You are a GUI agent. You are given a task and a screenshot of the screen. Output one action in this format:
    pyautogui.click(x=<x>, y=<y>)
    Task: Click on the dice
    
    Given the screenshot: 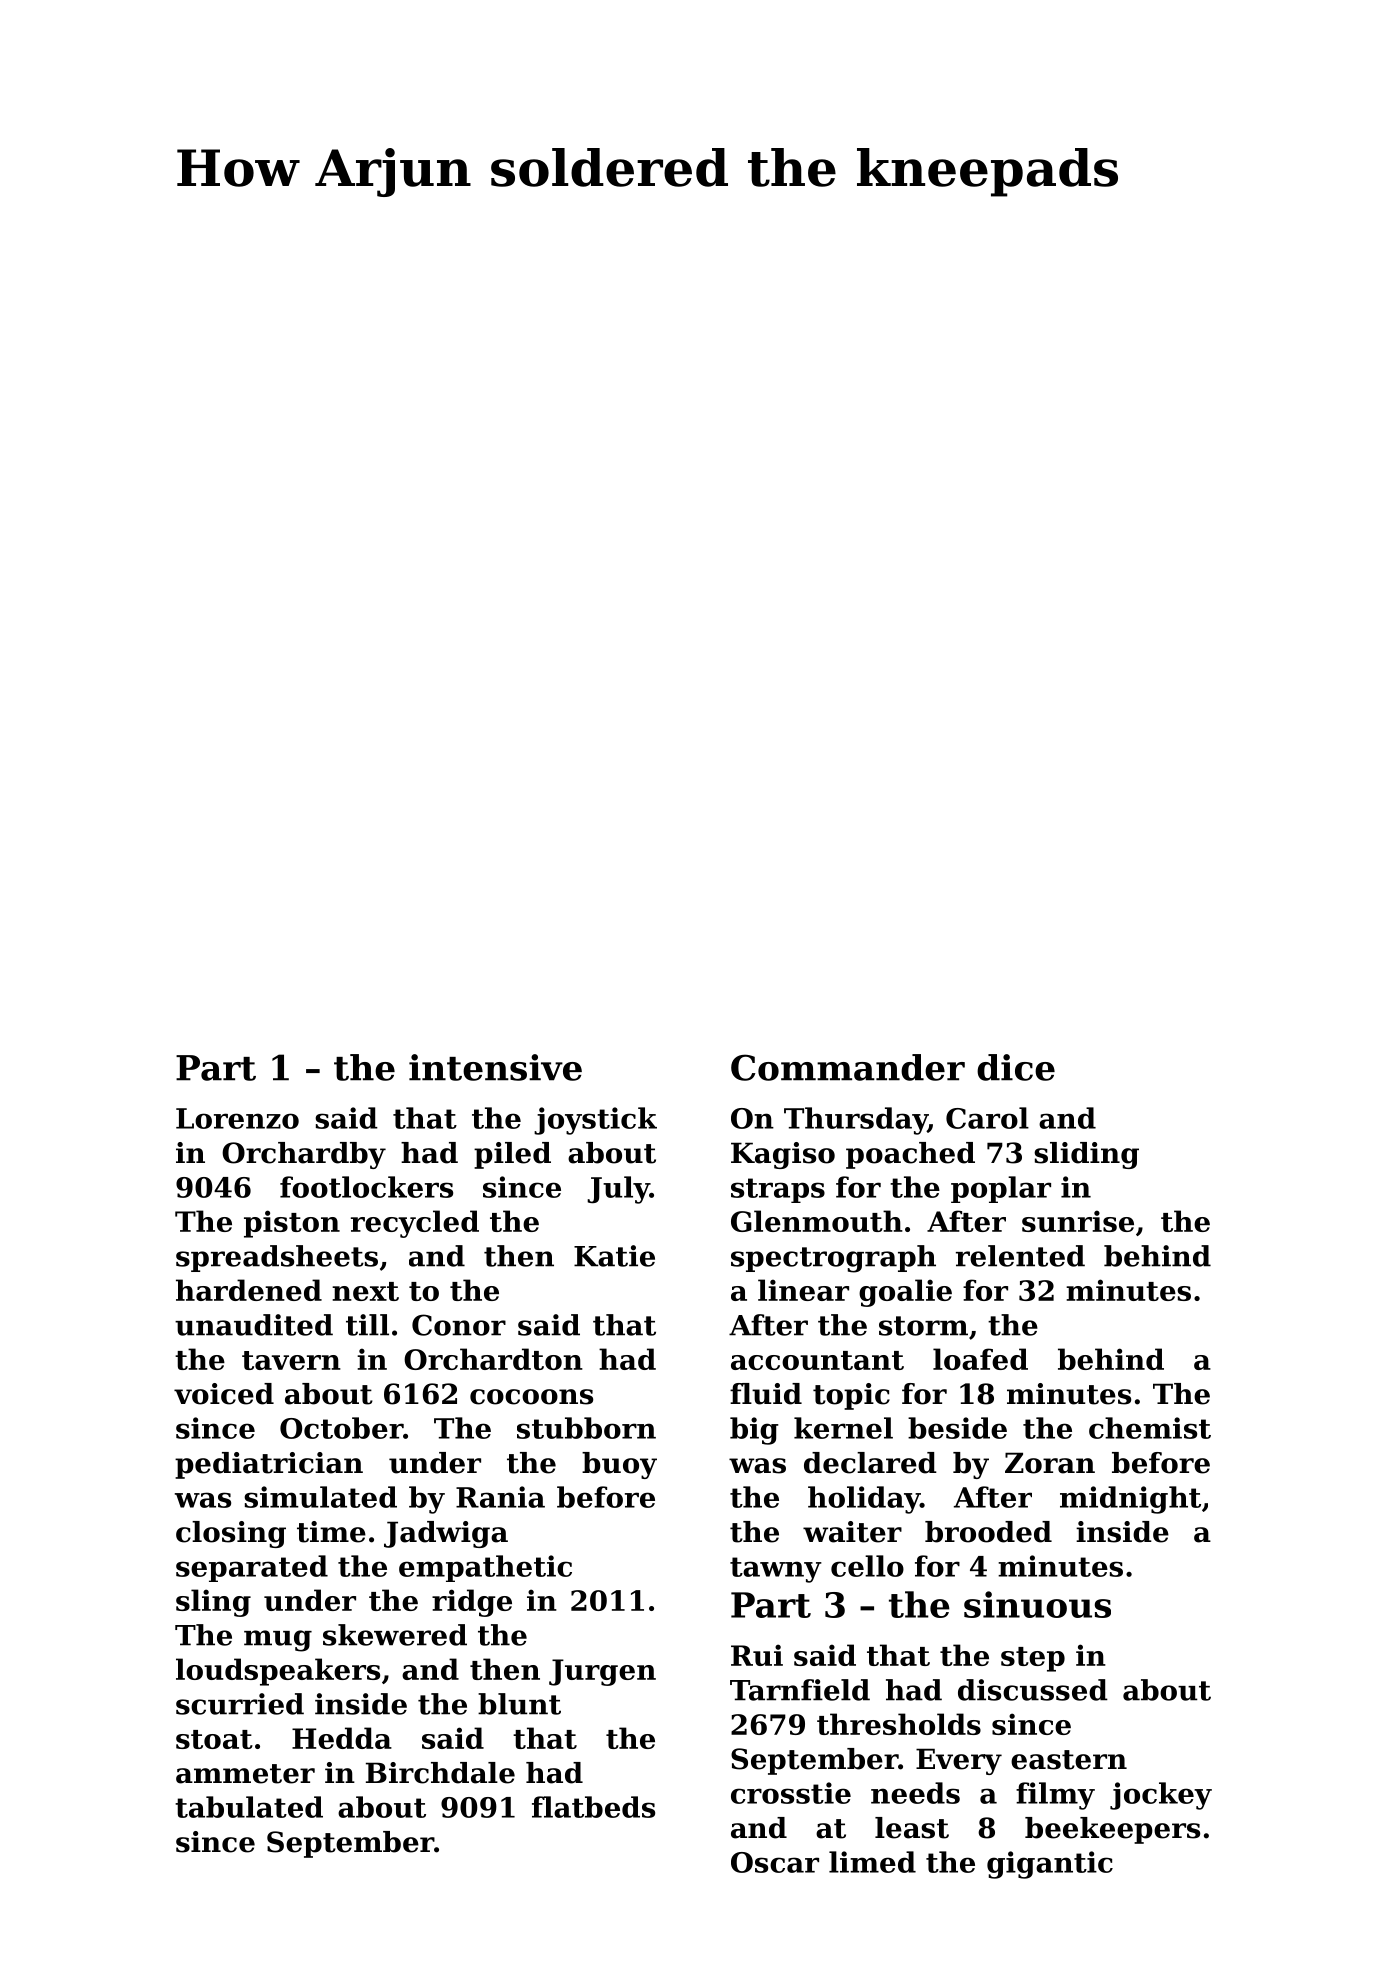 What is the action you would take?
    pyautogui.click(x=1016, y=1067)
